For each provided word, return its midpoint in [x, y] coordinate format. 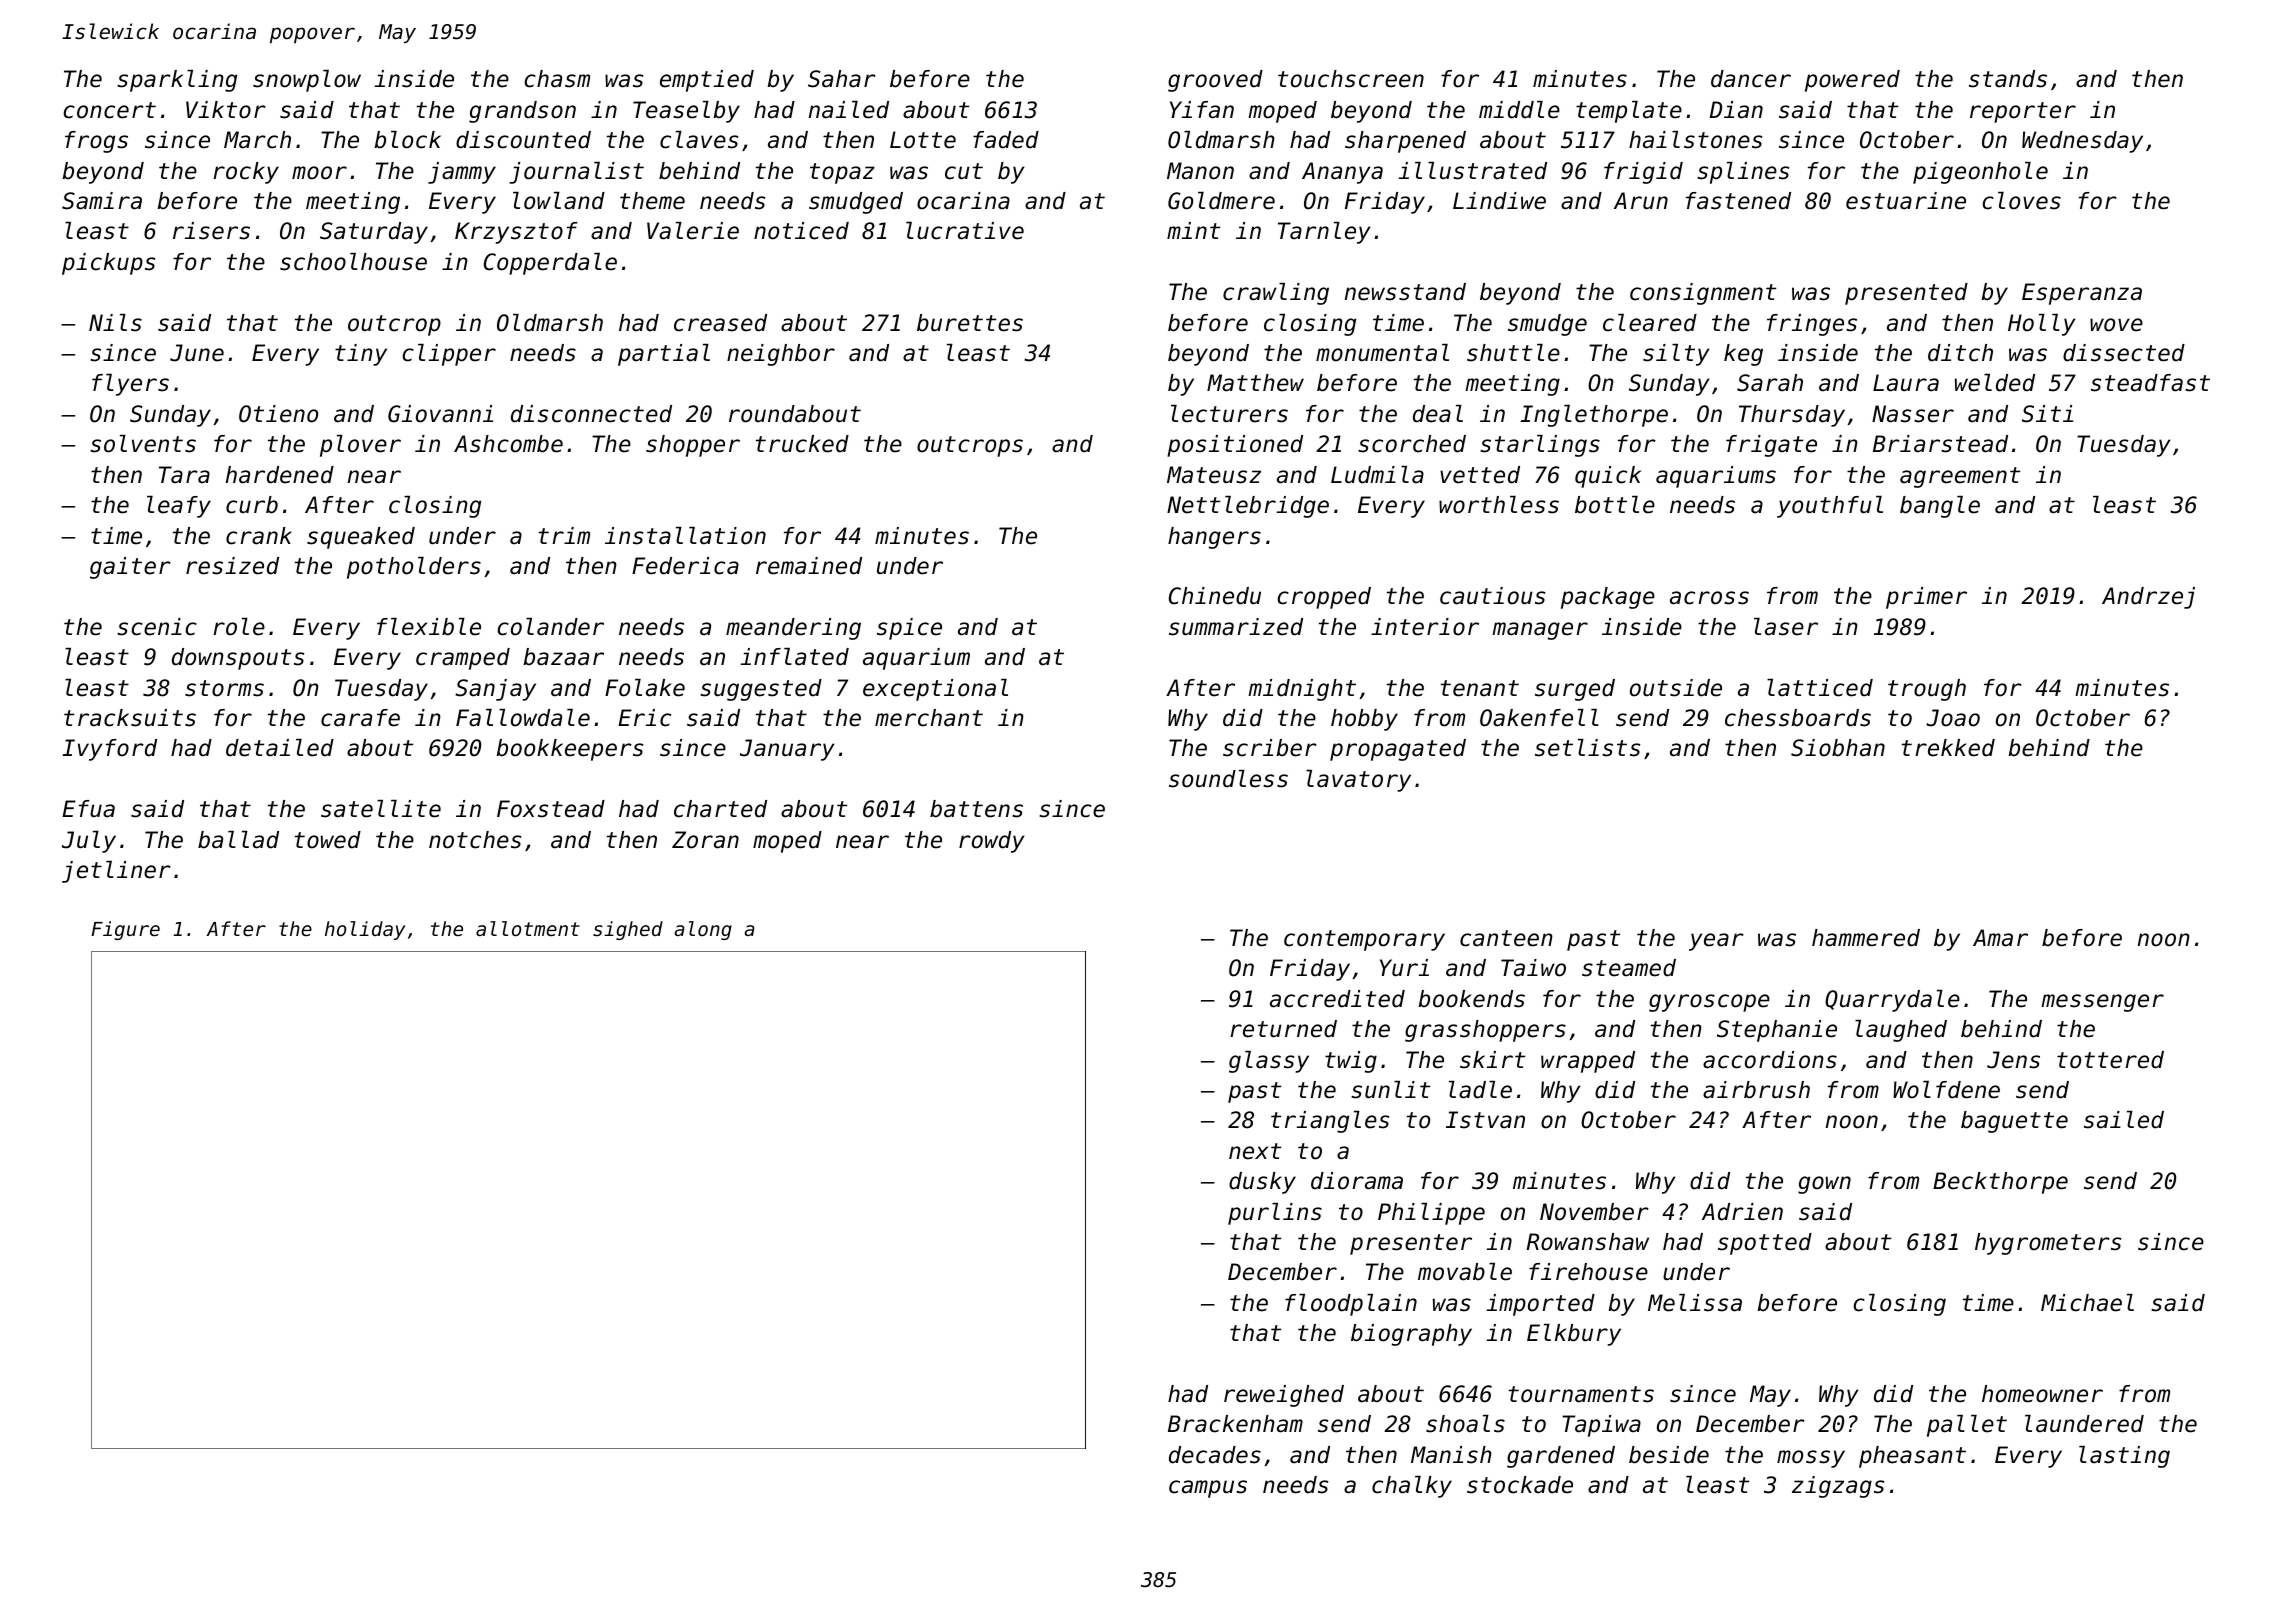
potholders [414, 568]
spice [909, 629]
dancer [1751, 79]
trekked [1948, 748]
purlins [1275, 1214]
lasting [2124, 1457]
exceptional [935, 690]
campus [1208, 1489]
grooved [1215, 81]
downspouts [238, 659]
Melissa [1695, 1303]
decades [1215, 1455]
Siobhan [1838, 748]
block [407, 140]
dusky [1262, 1183]
